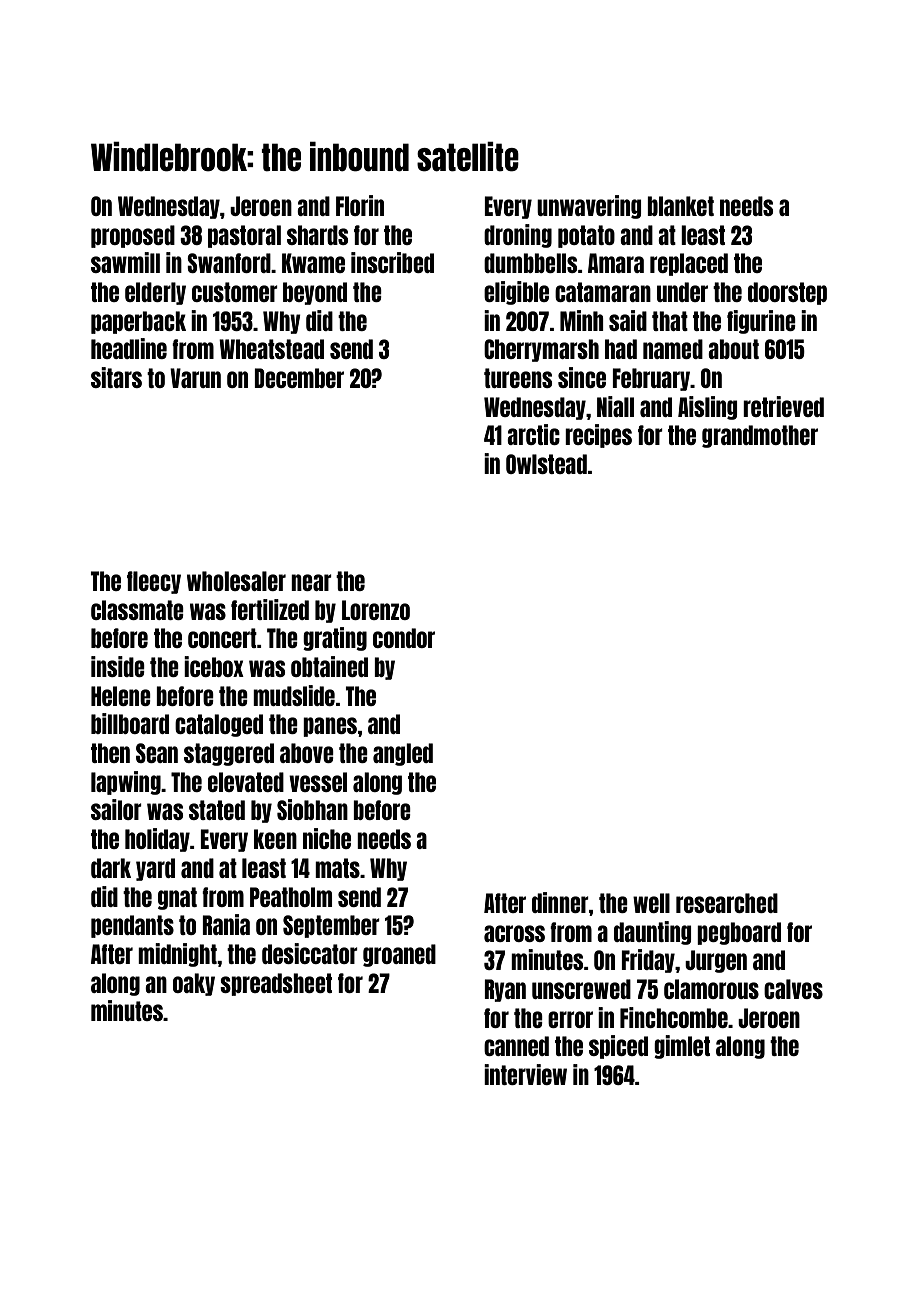  I want to click on arctic, so click(533, 434).
